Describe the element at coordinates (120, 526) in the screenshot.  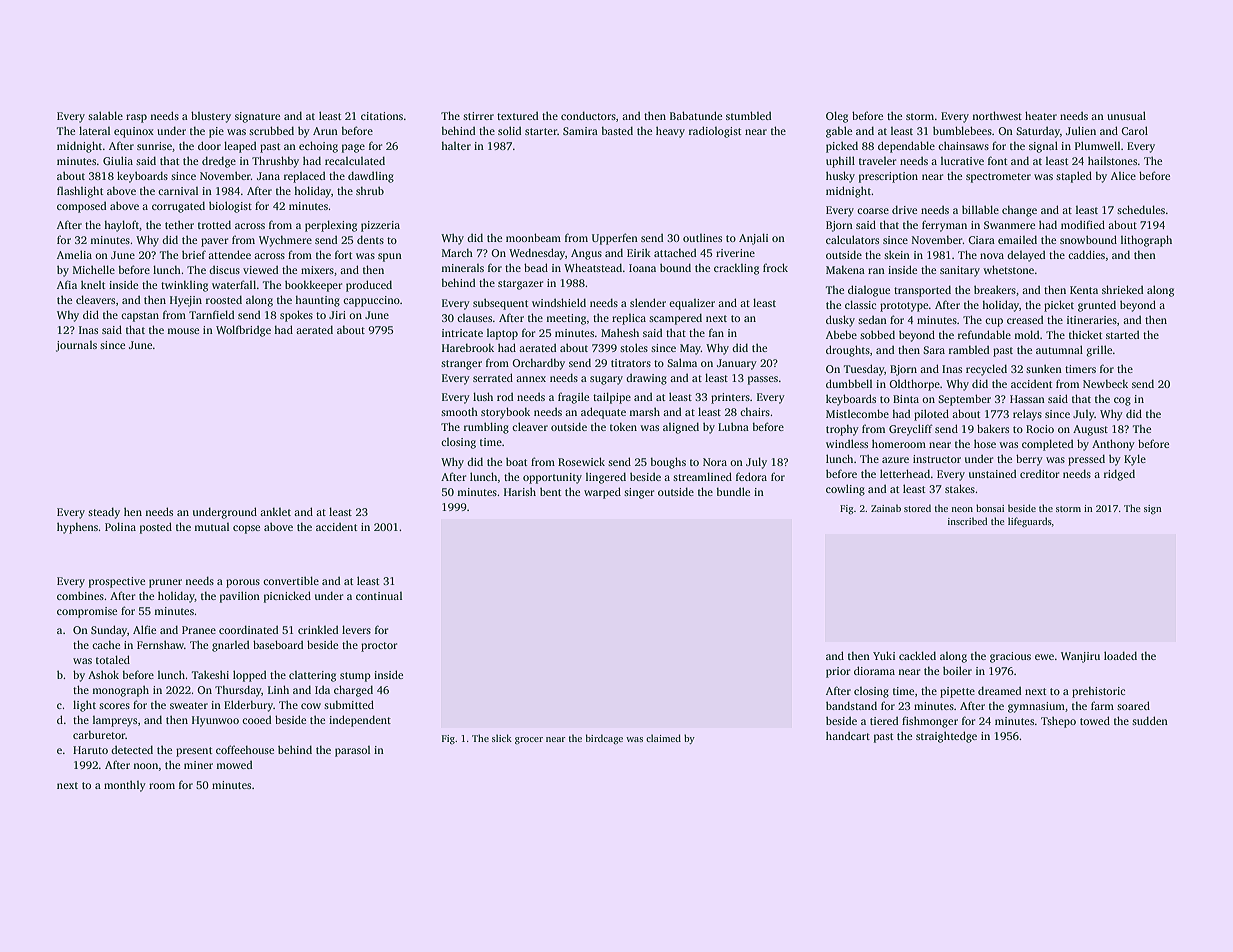
I see `Polina` at that location.
